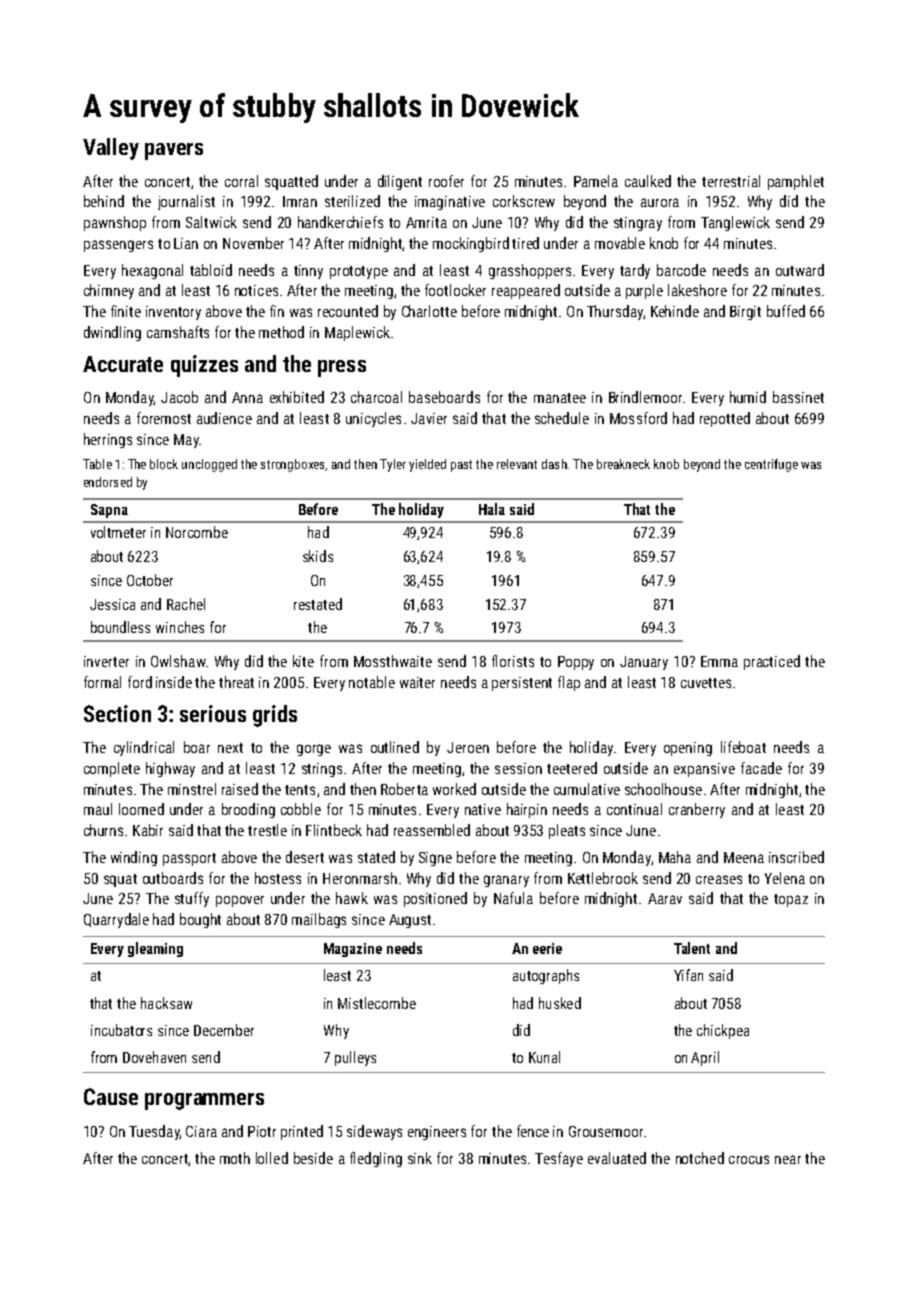 Image resolution: width=908 pixels, height=1316 pixels. Describe the element at coordinates (108, 482) in the screenshot. I see `endorsed` at that location.
